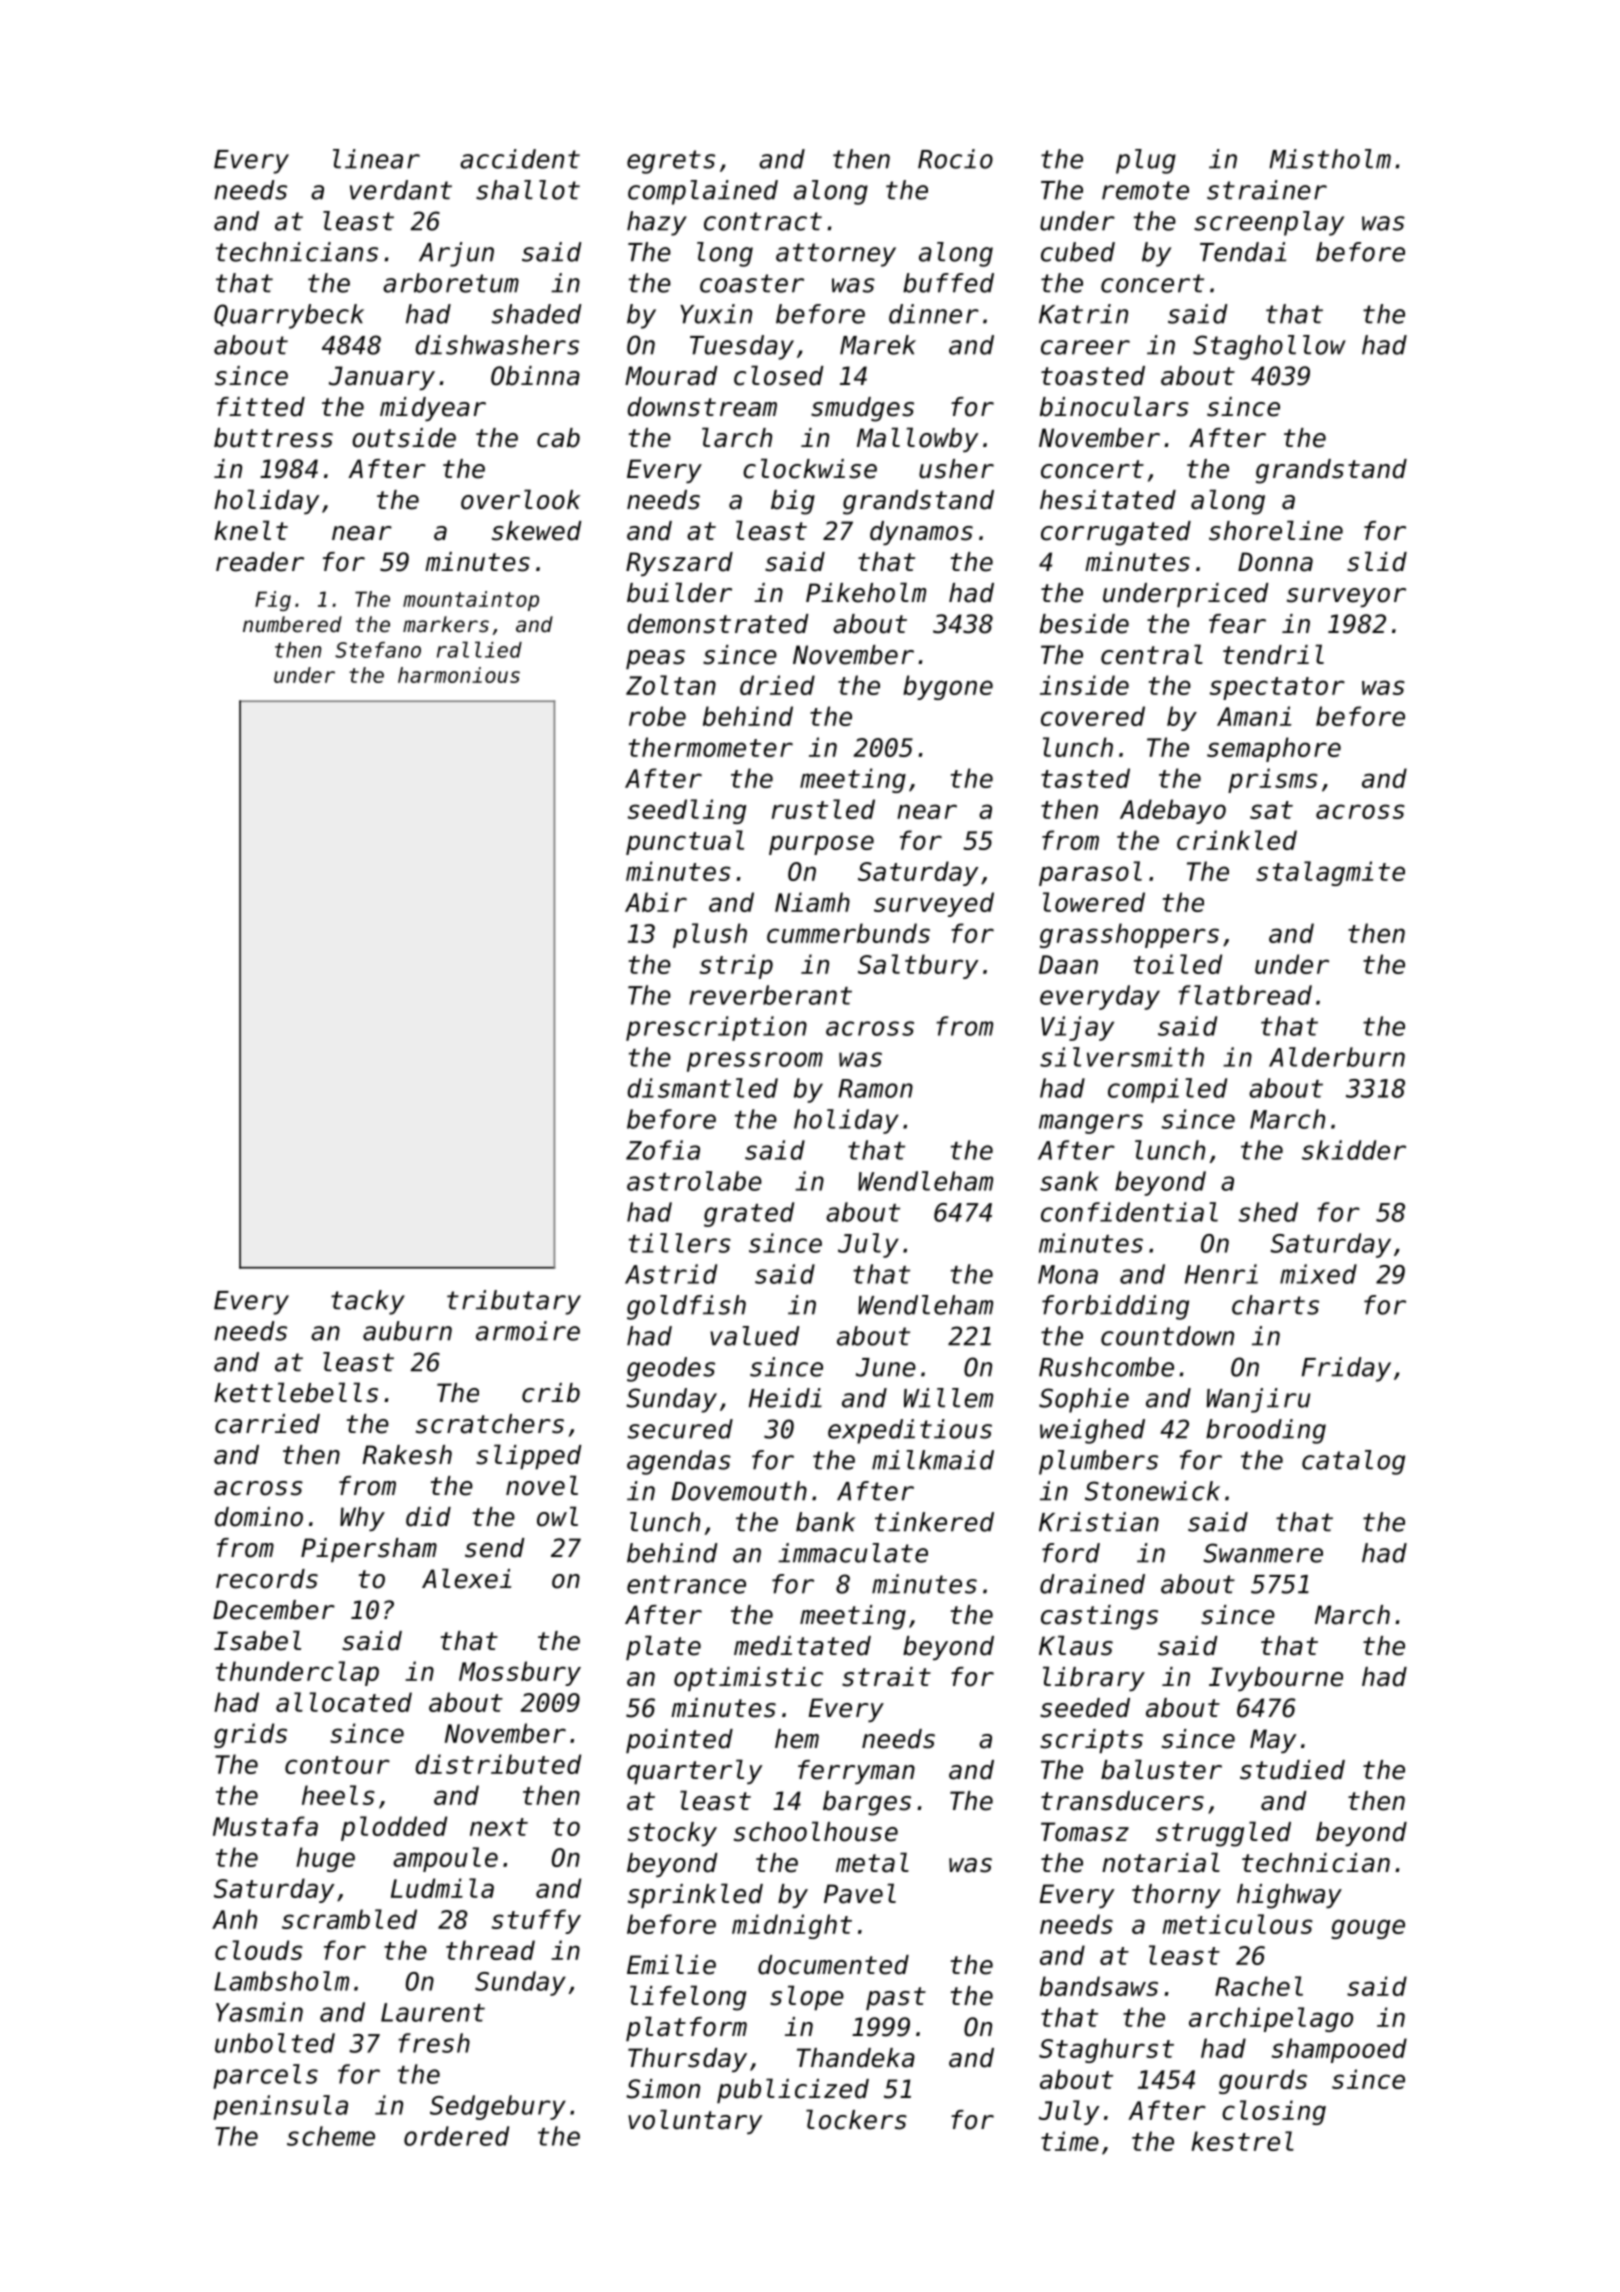  What do you see at coordinates (1263, 1553) in the image?
I see `Swanmere` at bounding box center [1263, 1553].
